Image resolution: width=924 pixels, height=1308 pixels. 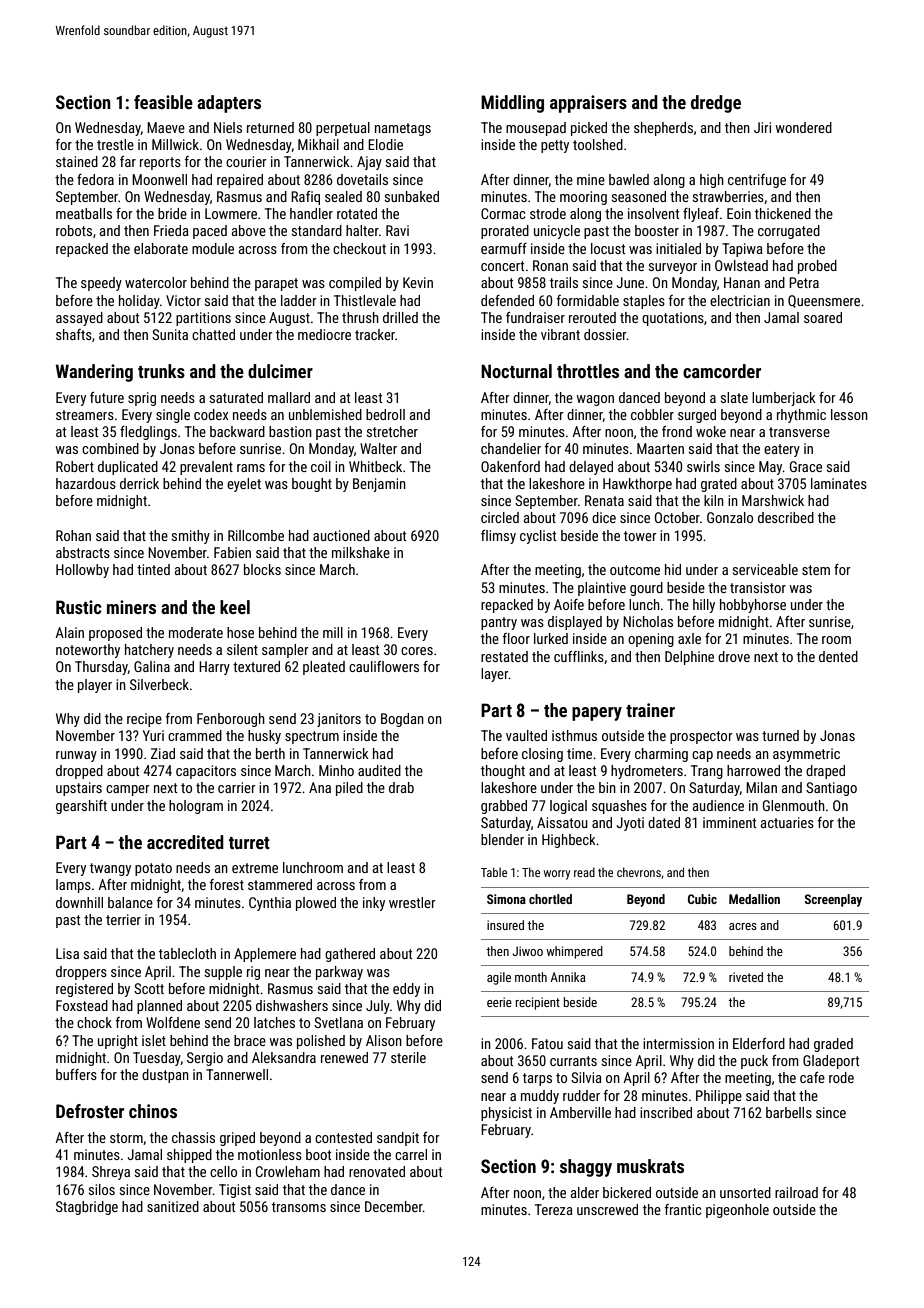 I want to click on Ronan, so click(x=550, y=265).
